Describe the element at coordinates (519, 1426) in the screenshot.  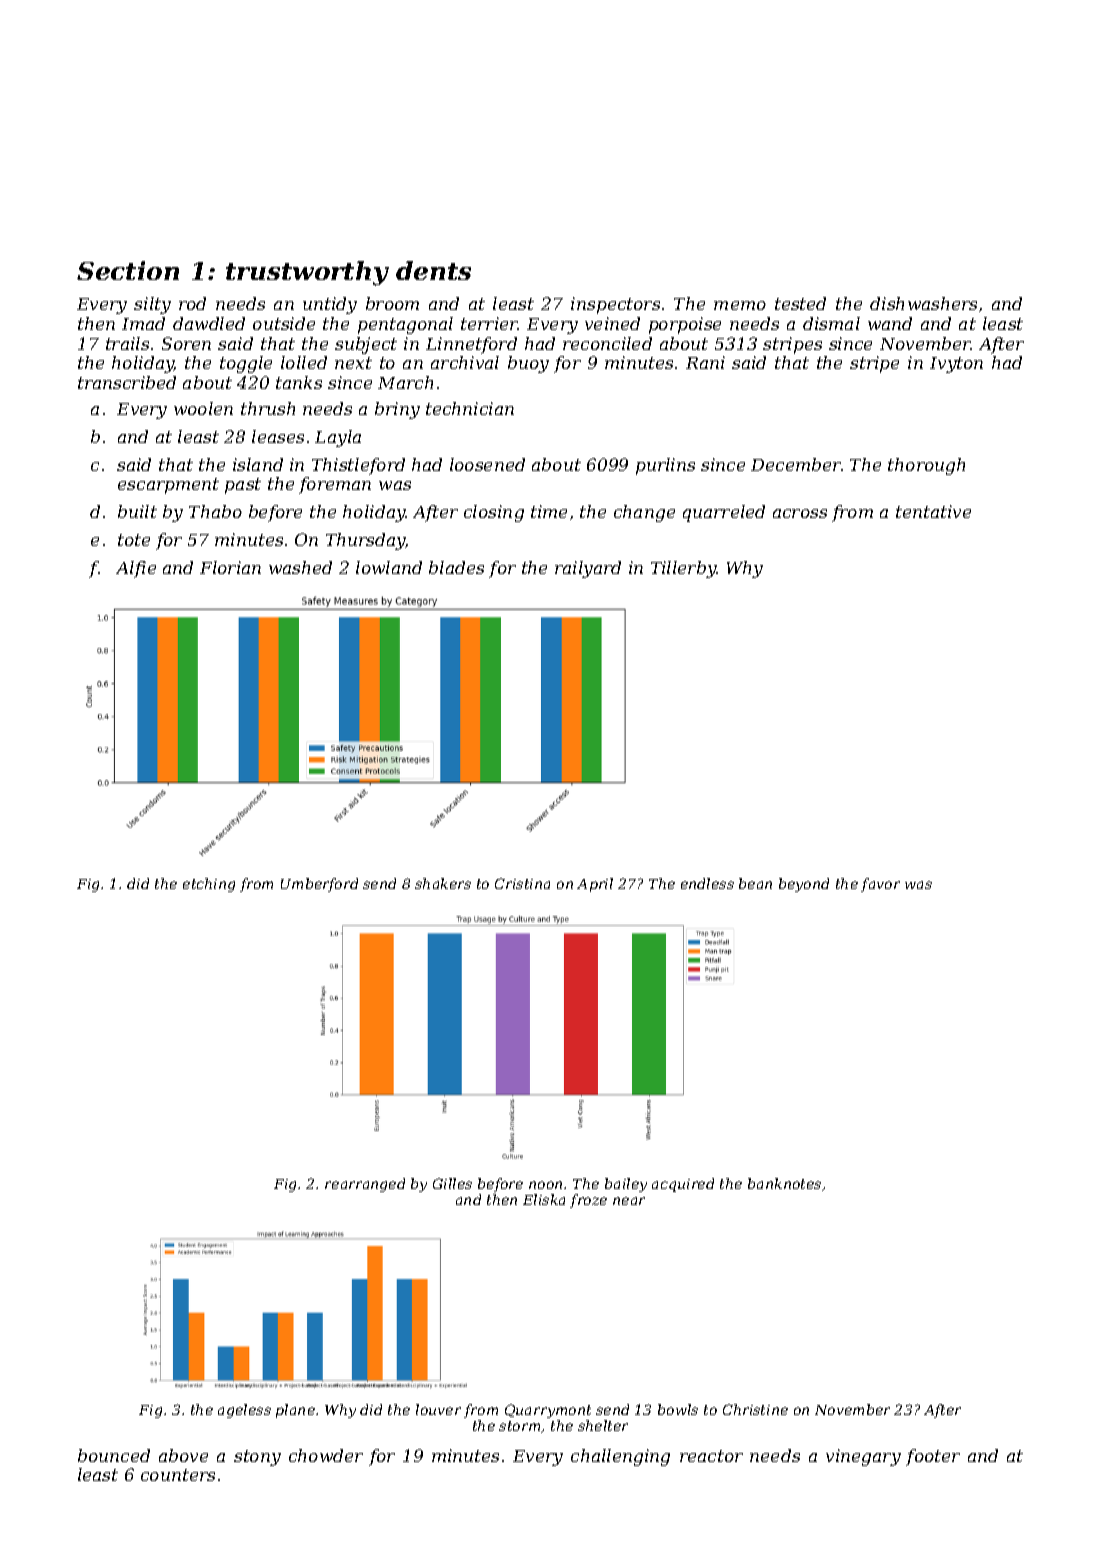
I see `storm` at that location.
